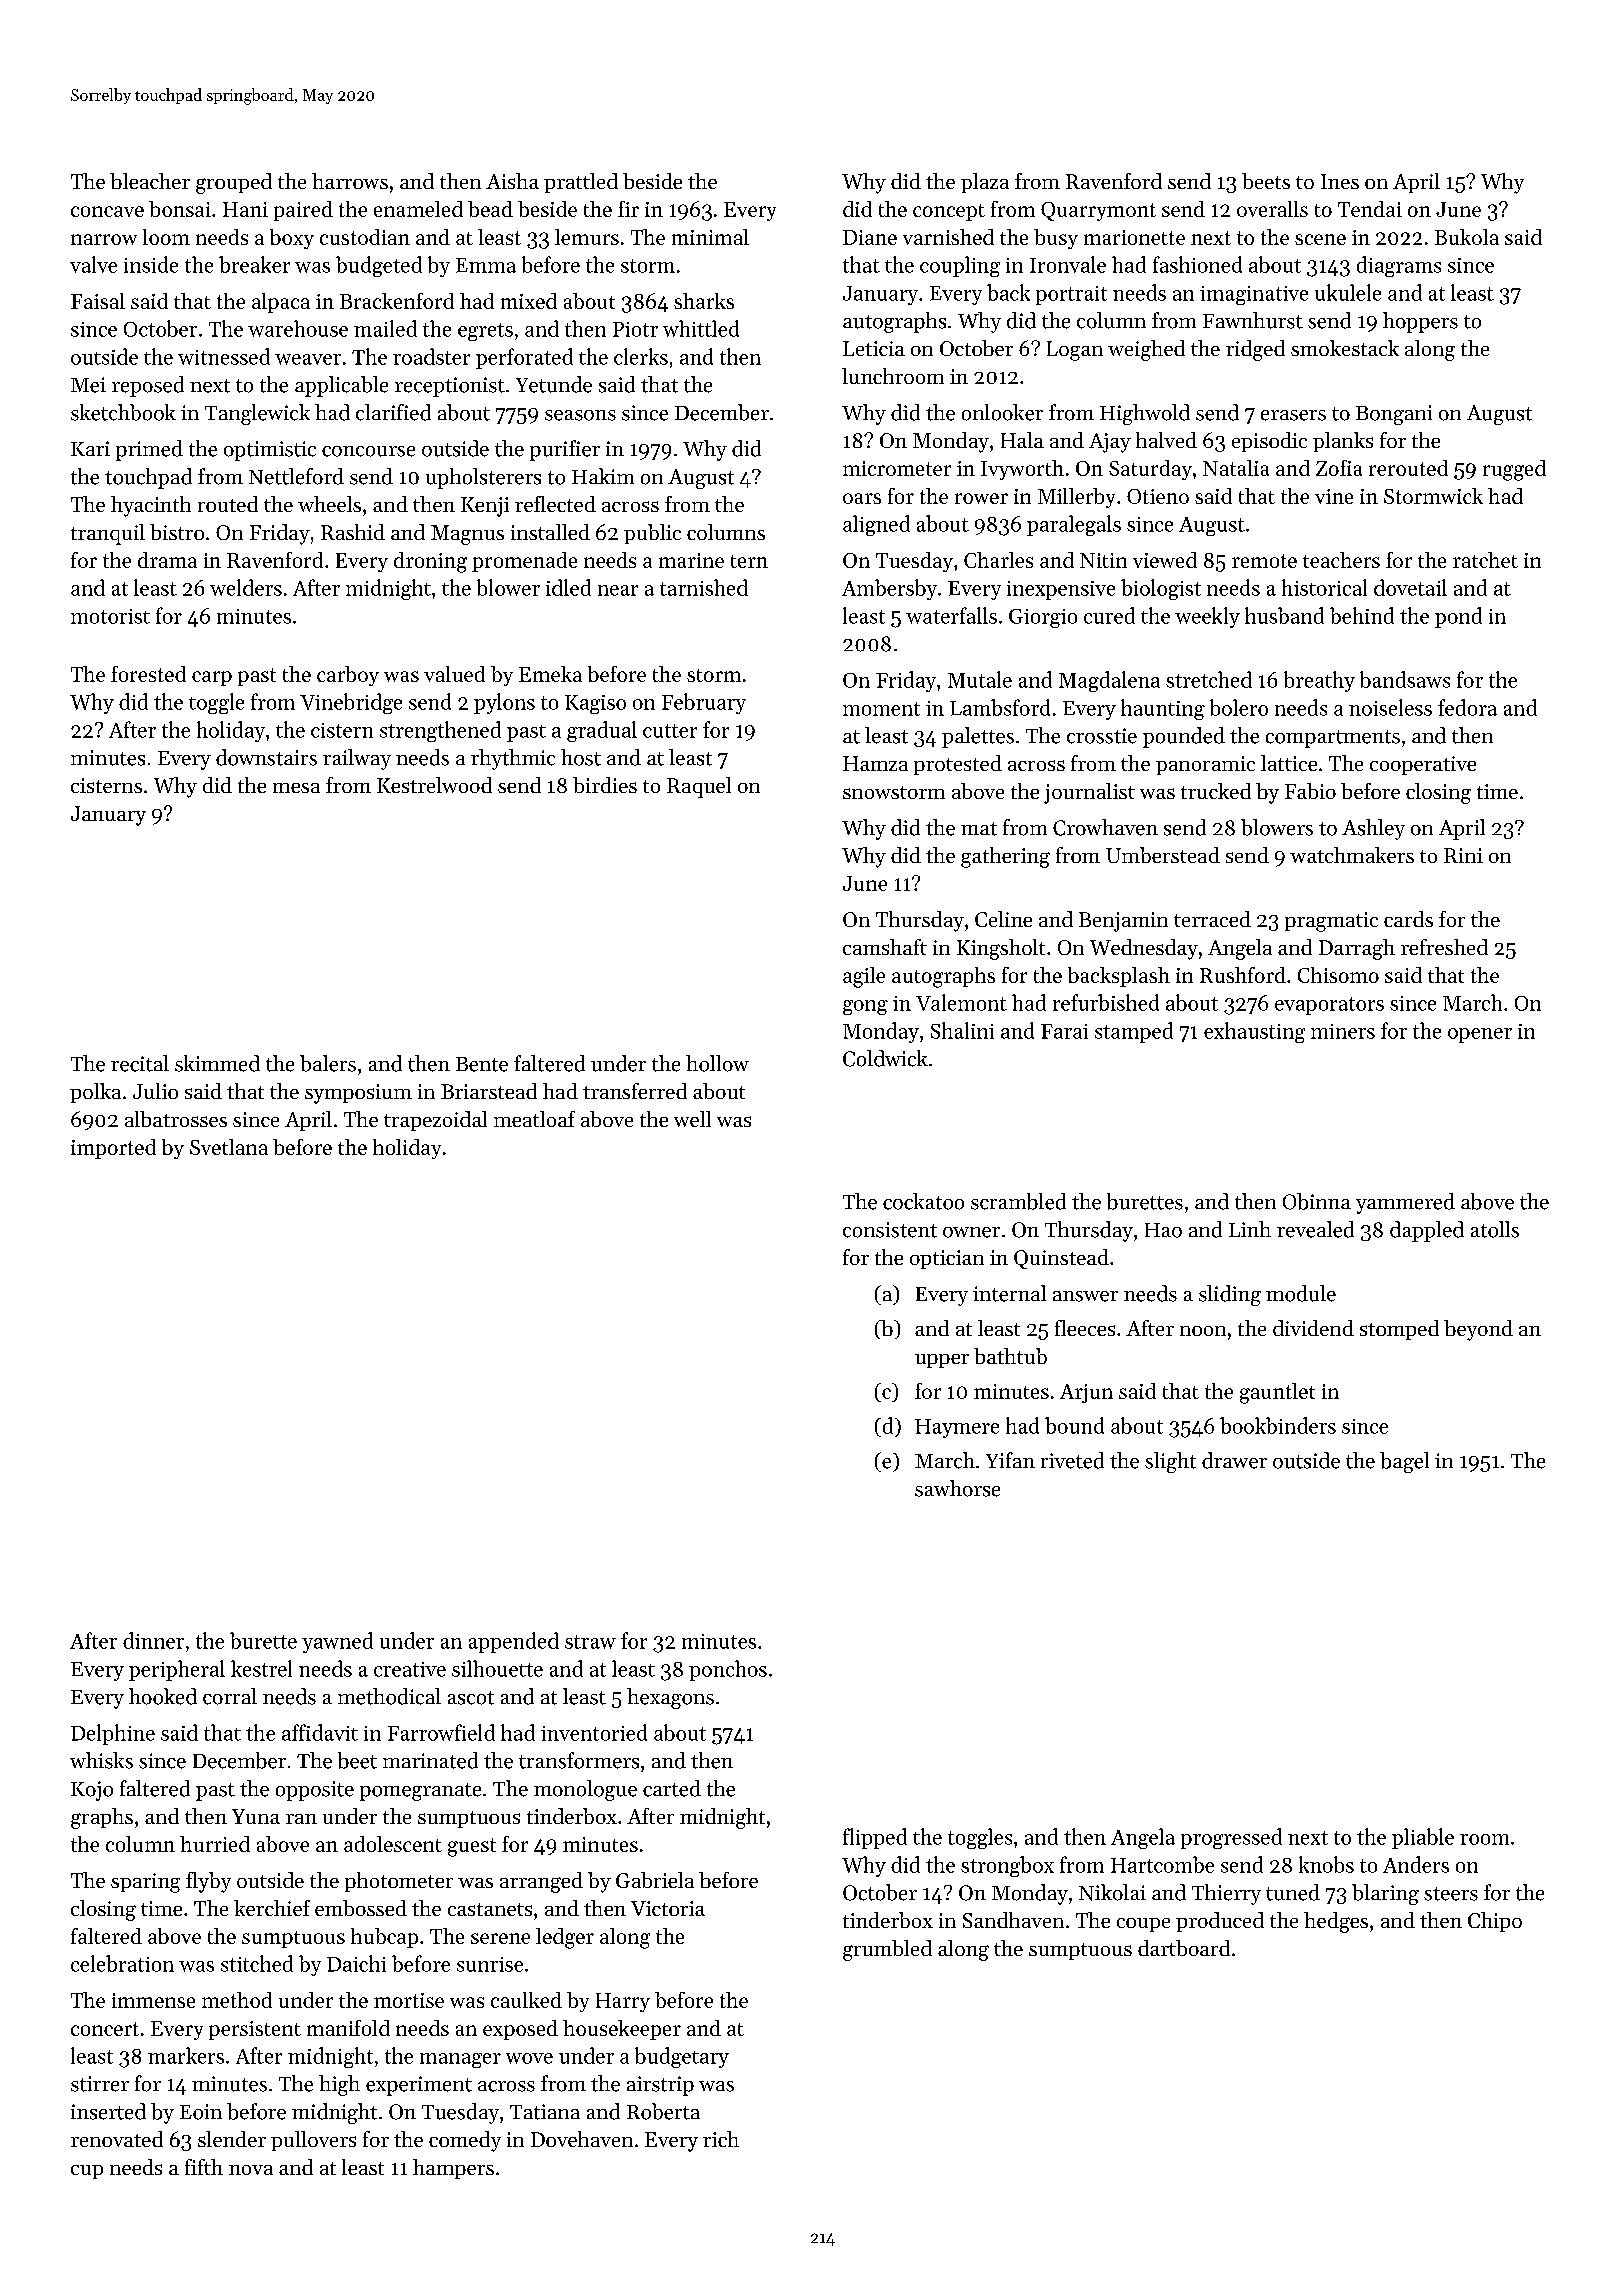 Image resolution: width=1620 pixels, height=2292 pixels. Describe the element at coordinates (1495, 1922) in the page. I see `Chipo` at that location.
